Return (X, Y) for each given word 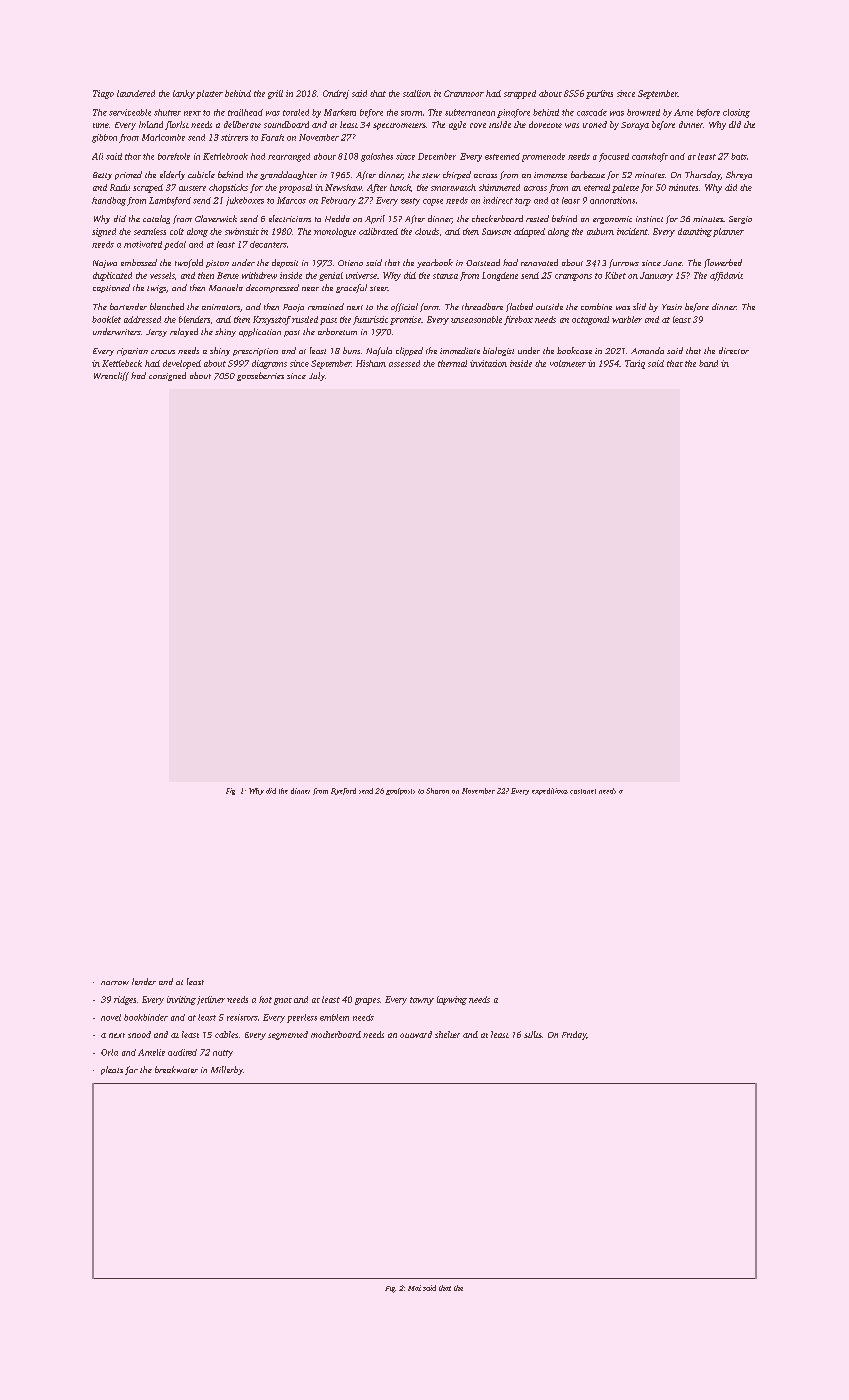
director (734, 350)
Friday (574, 1035)
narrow (115, 983)
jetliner (211, 1000)
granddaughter (288, 175)
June (672, 263)
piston (217, 264)
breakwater (176, 1069)
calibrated (378, 231)
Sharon (437, 791)
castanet (583, 791)
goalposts (400, 791)
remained (326, 306)
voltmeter (568, 363)
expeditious (550, 791)
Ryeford (343, 791)
